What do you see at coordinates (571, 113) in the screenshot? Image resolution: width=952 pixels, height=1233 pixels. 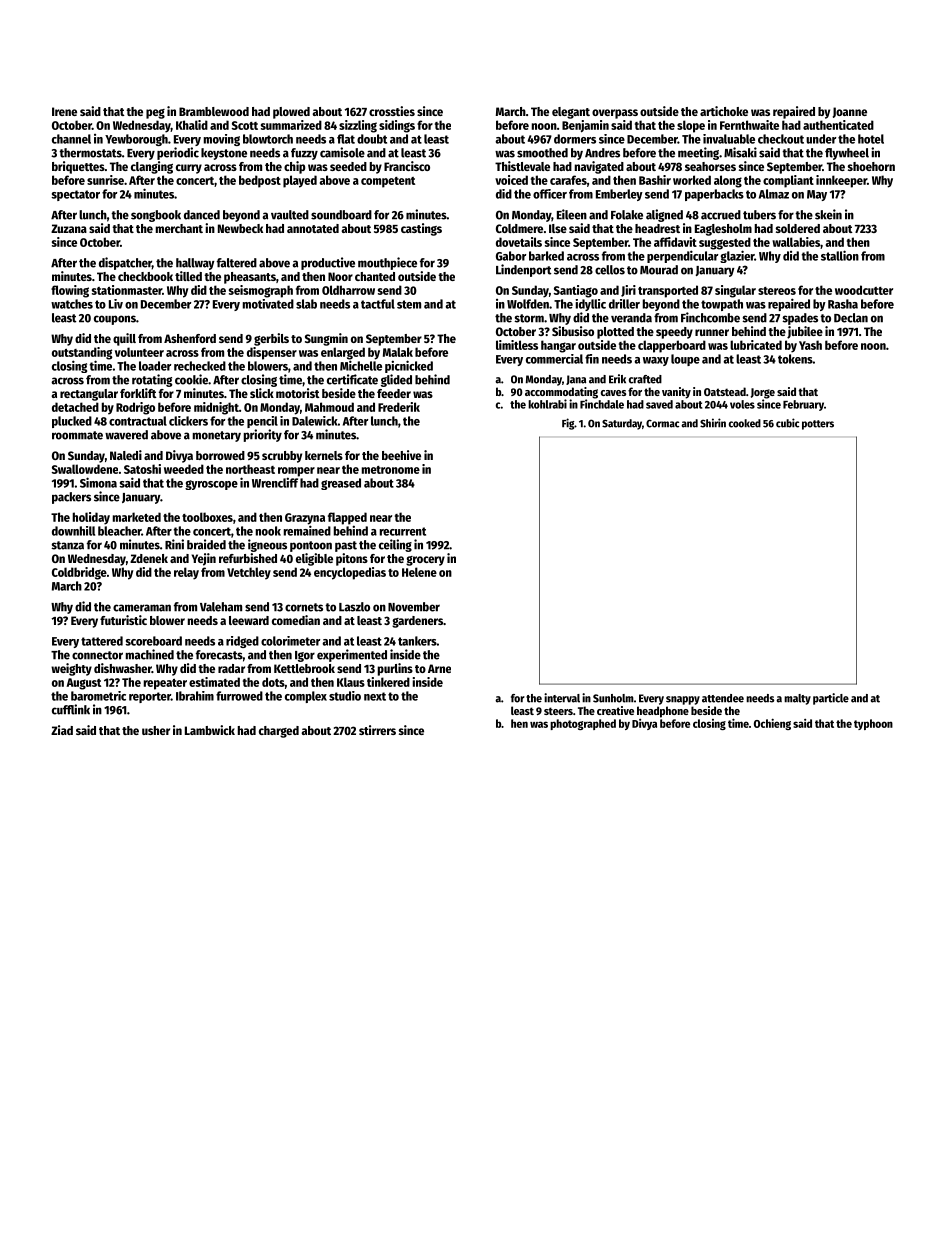 I see `elegant` at bounding box center [571, 113].
